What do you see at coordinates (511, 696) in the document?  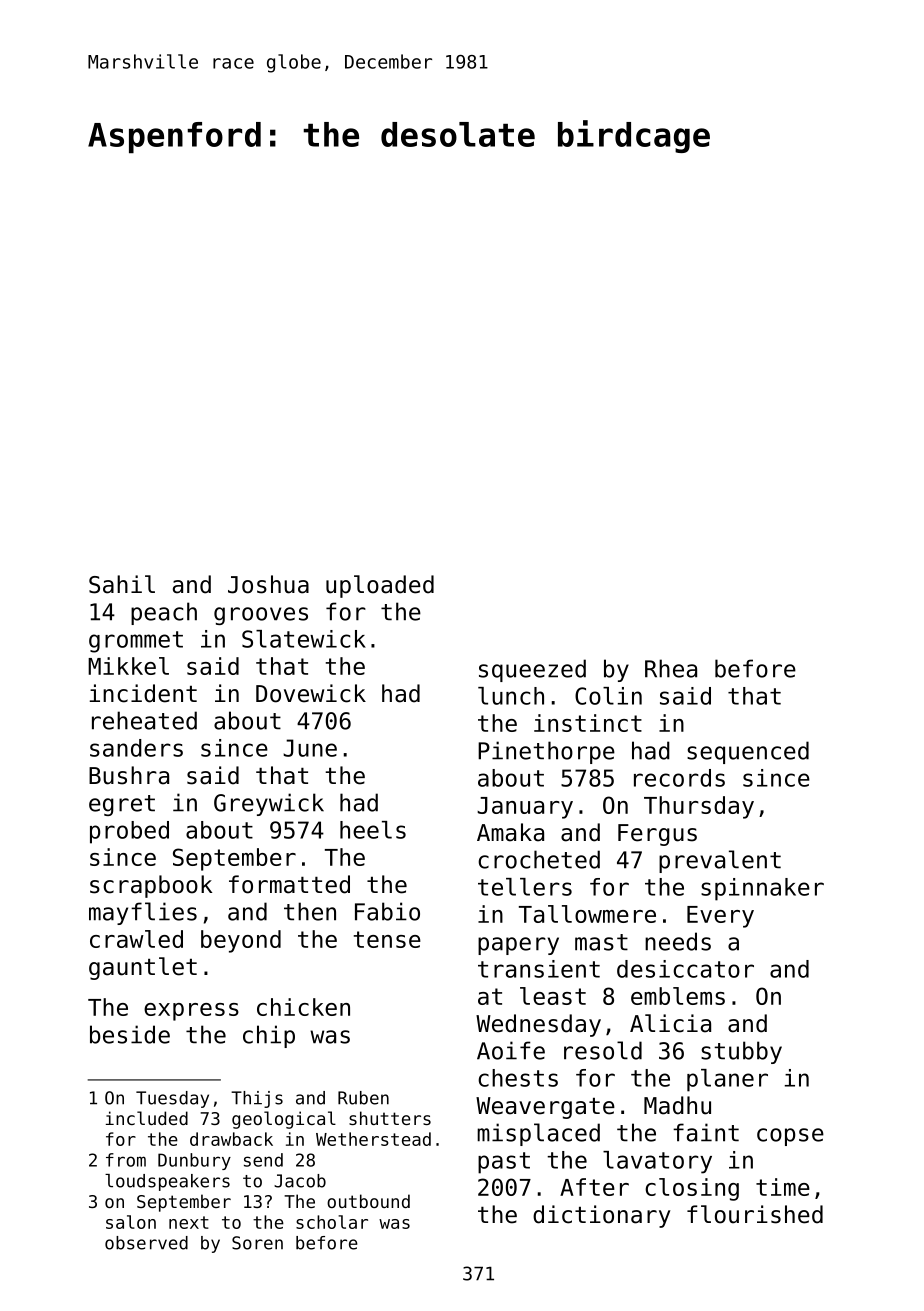 I see `lunch` at bounding box center [511, 696].
